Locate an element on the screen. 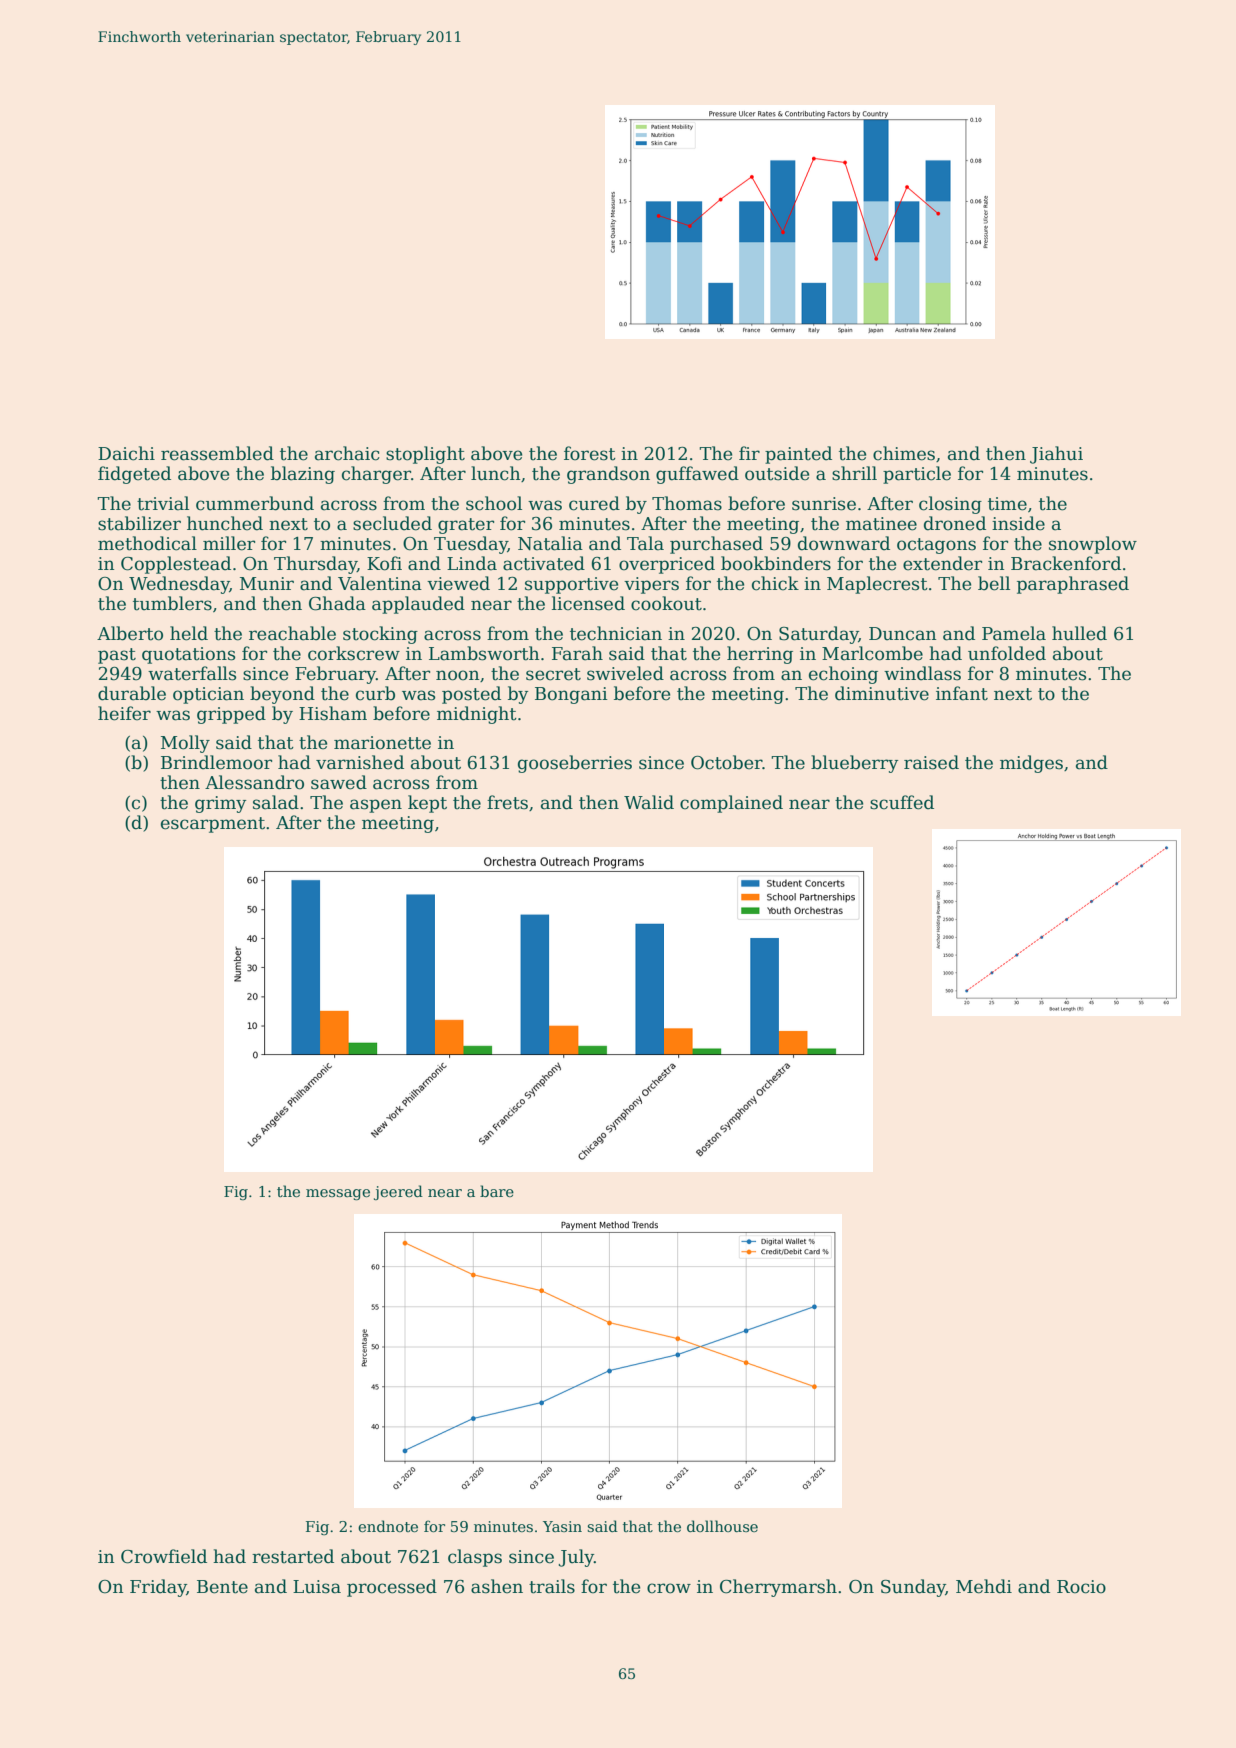  snowplow is located at coordinates (1093, 545).
